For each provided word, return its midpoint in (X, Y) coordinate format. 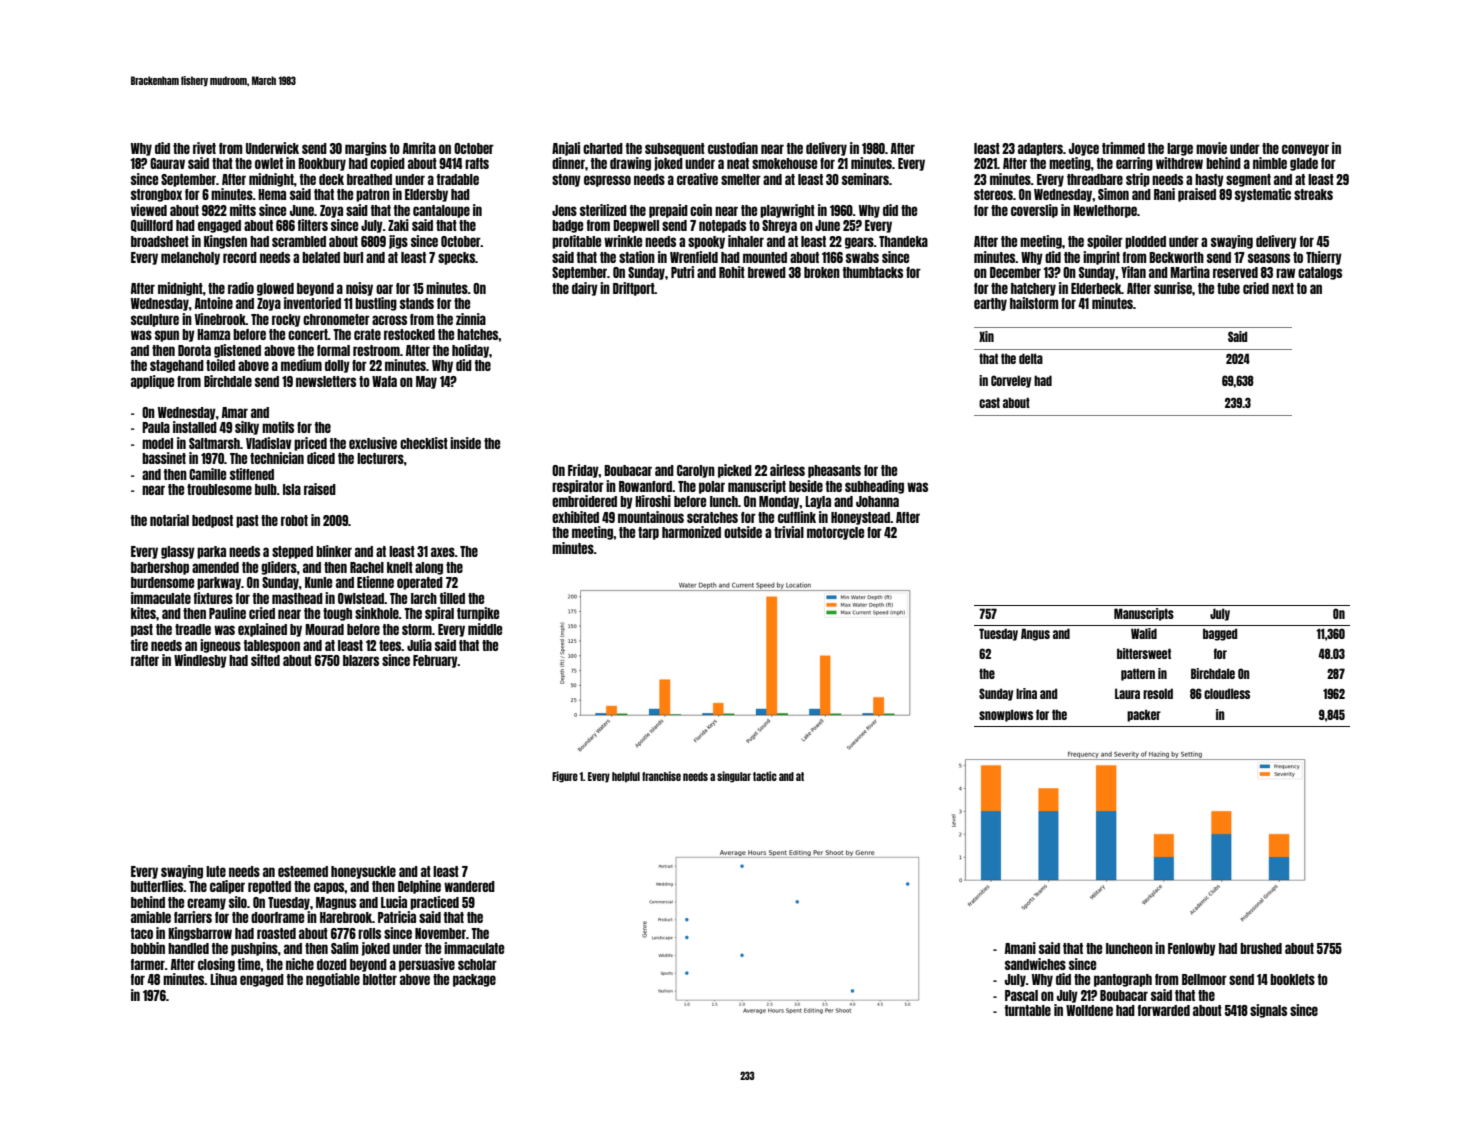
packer (1144, 715)
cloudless (1227, 693)
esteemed (303, 871)
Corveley (1011, 381)
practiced (434, 903)
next (1283, 288)
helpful (626, 777)
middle (485, 629)
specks (456, 258)
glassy (178, 552)
